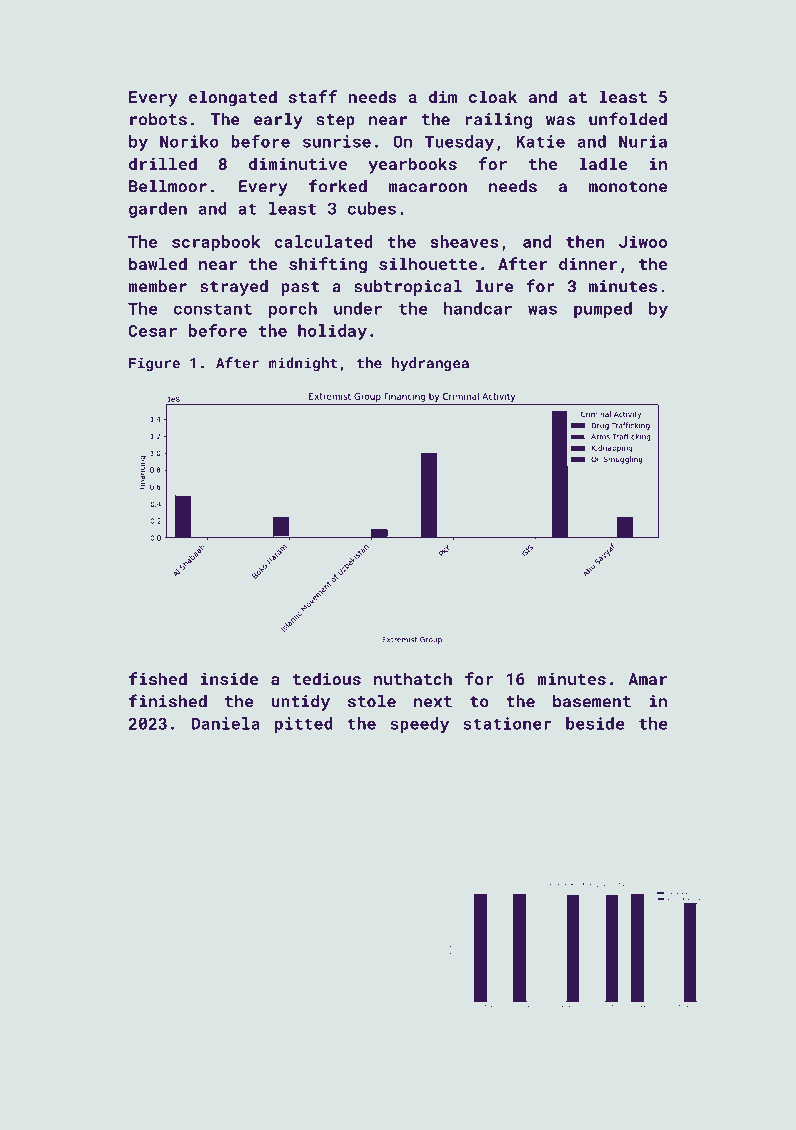  I want to click on hydrangea, so click(430, 364).
